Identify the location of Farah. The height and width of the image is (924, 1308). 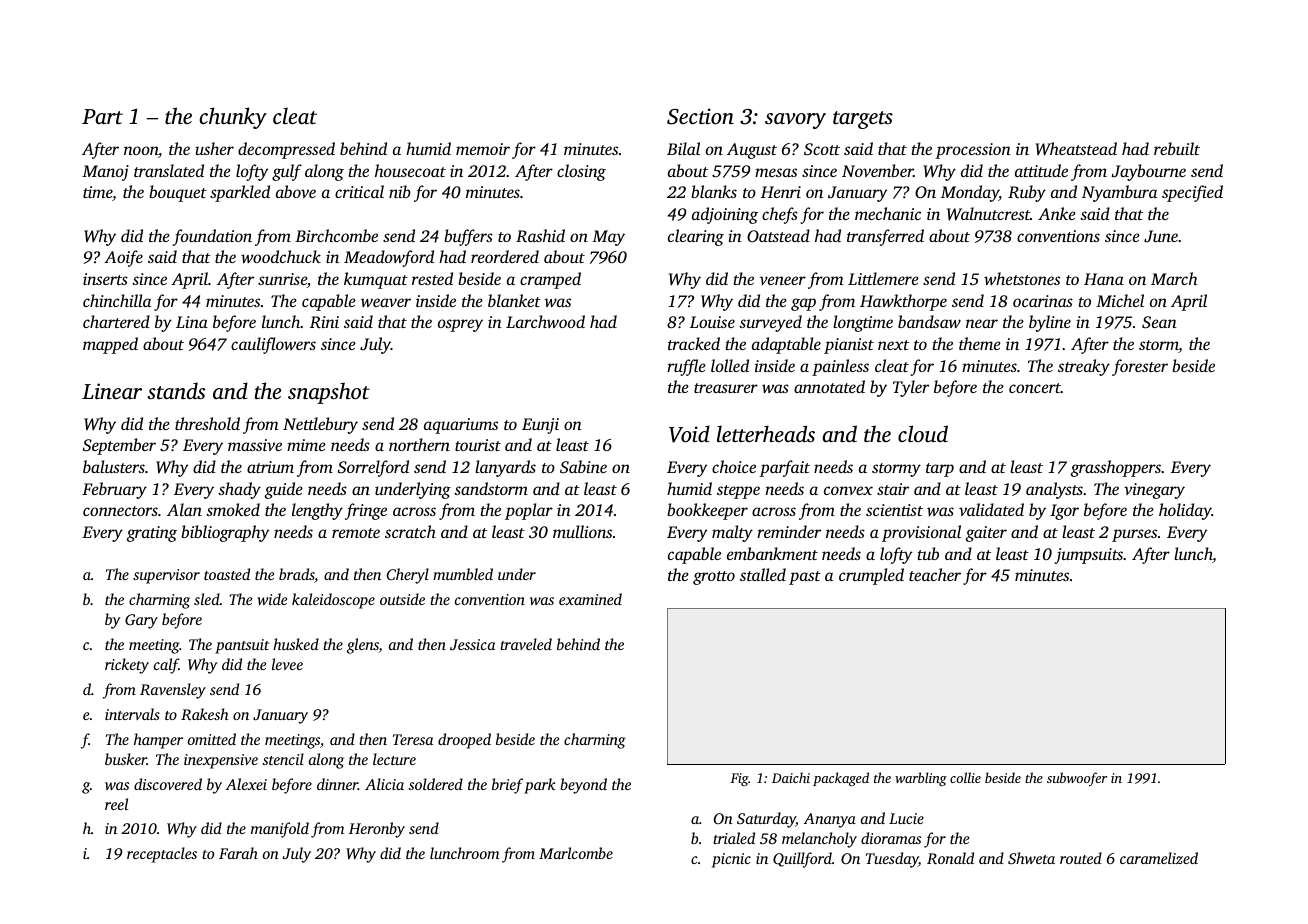
(238, 853).
